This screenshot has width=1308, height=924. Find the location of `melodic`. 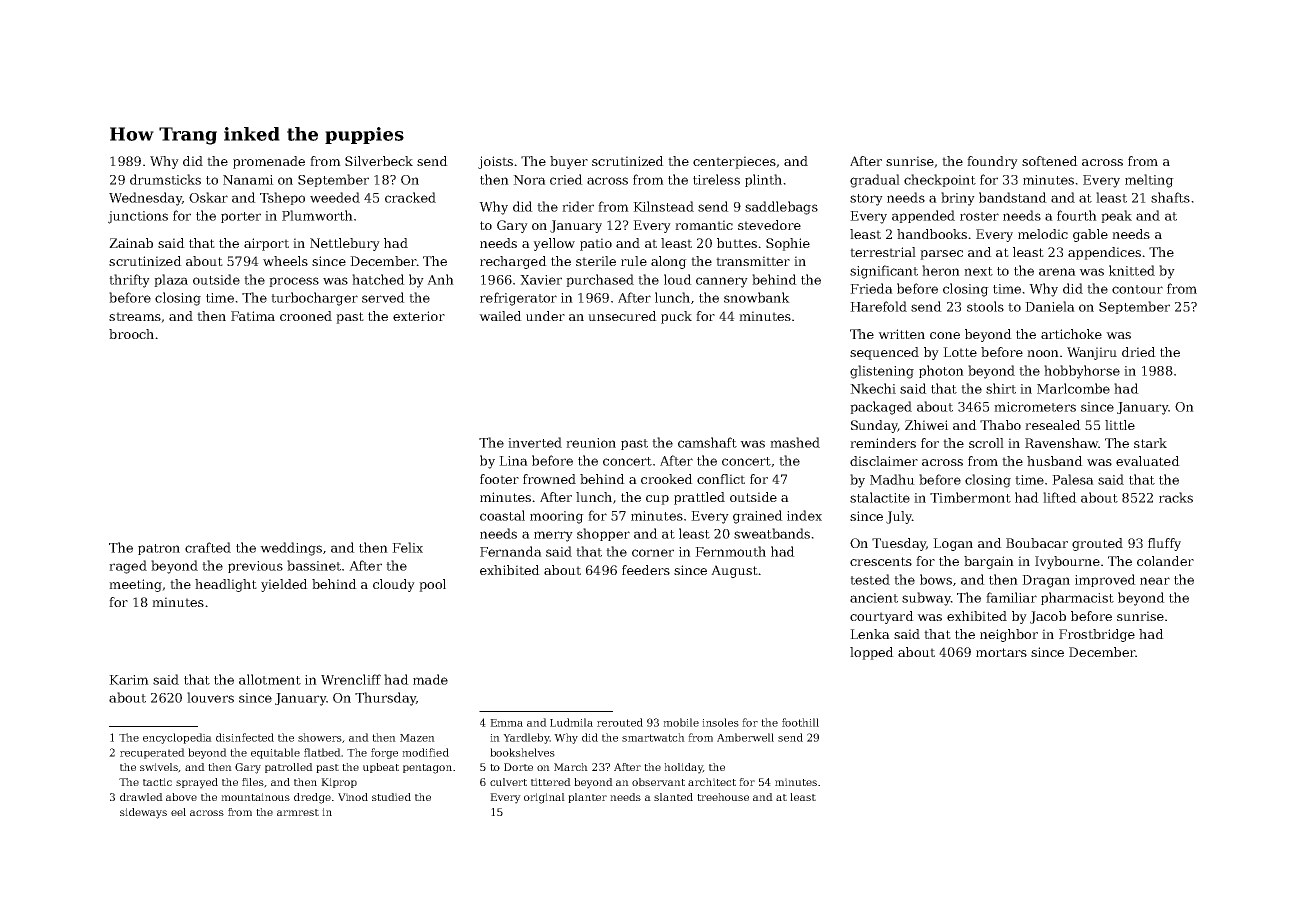

melodic is located at coordinates (1043, 234).
